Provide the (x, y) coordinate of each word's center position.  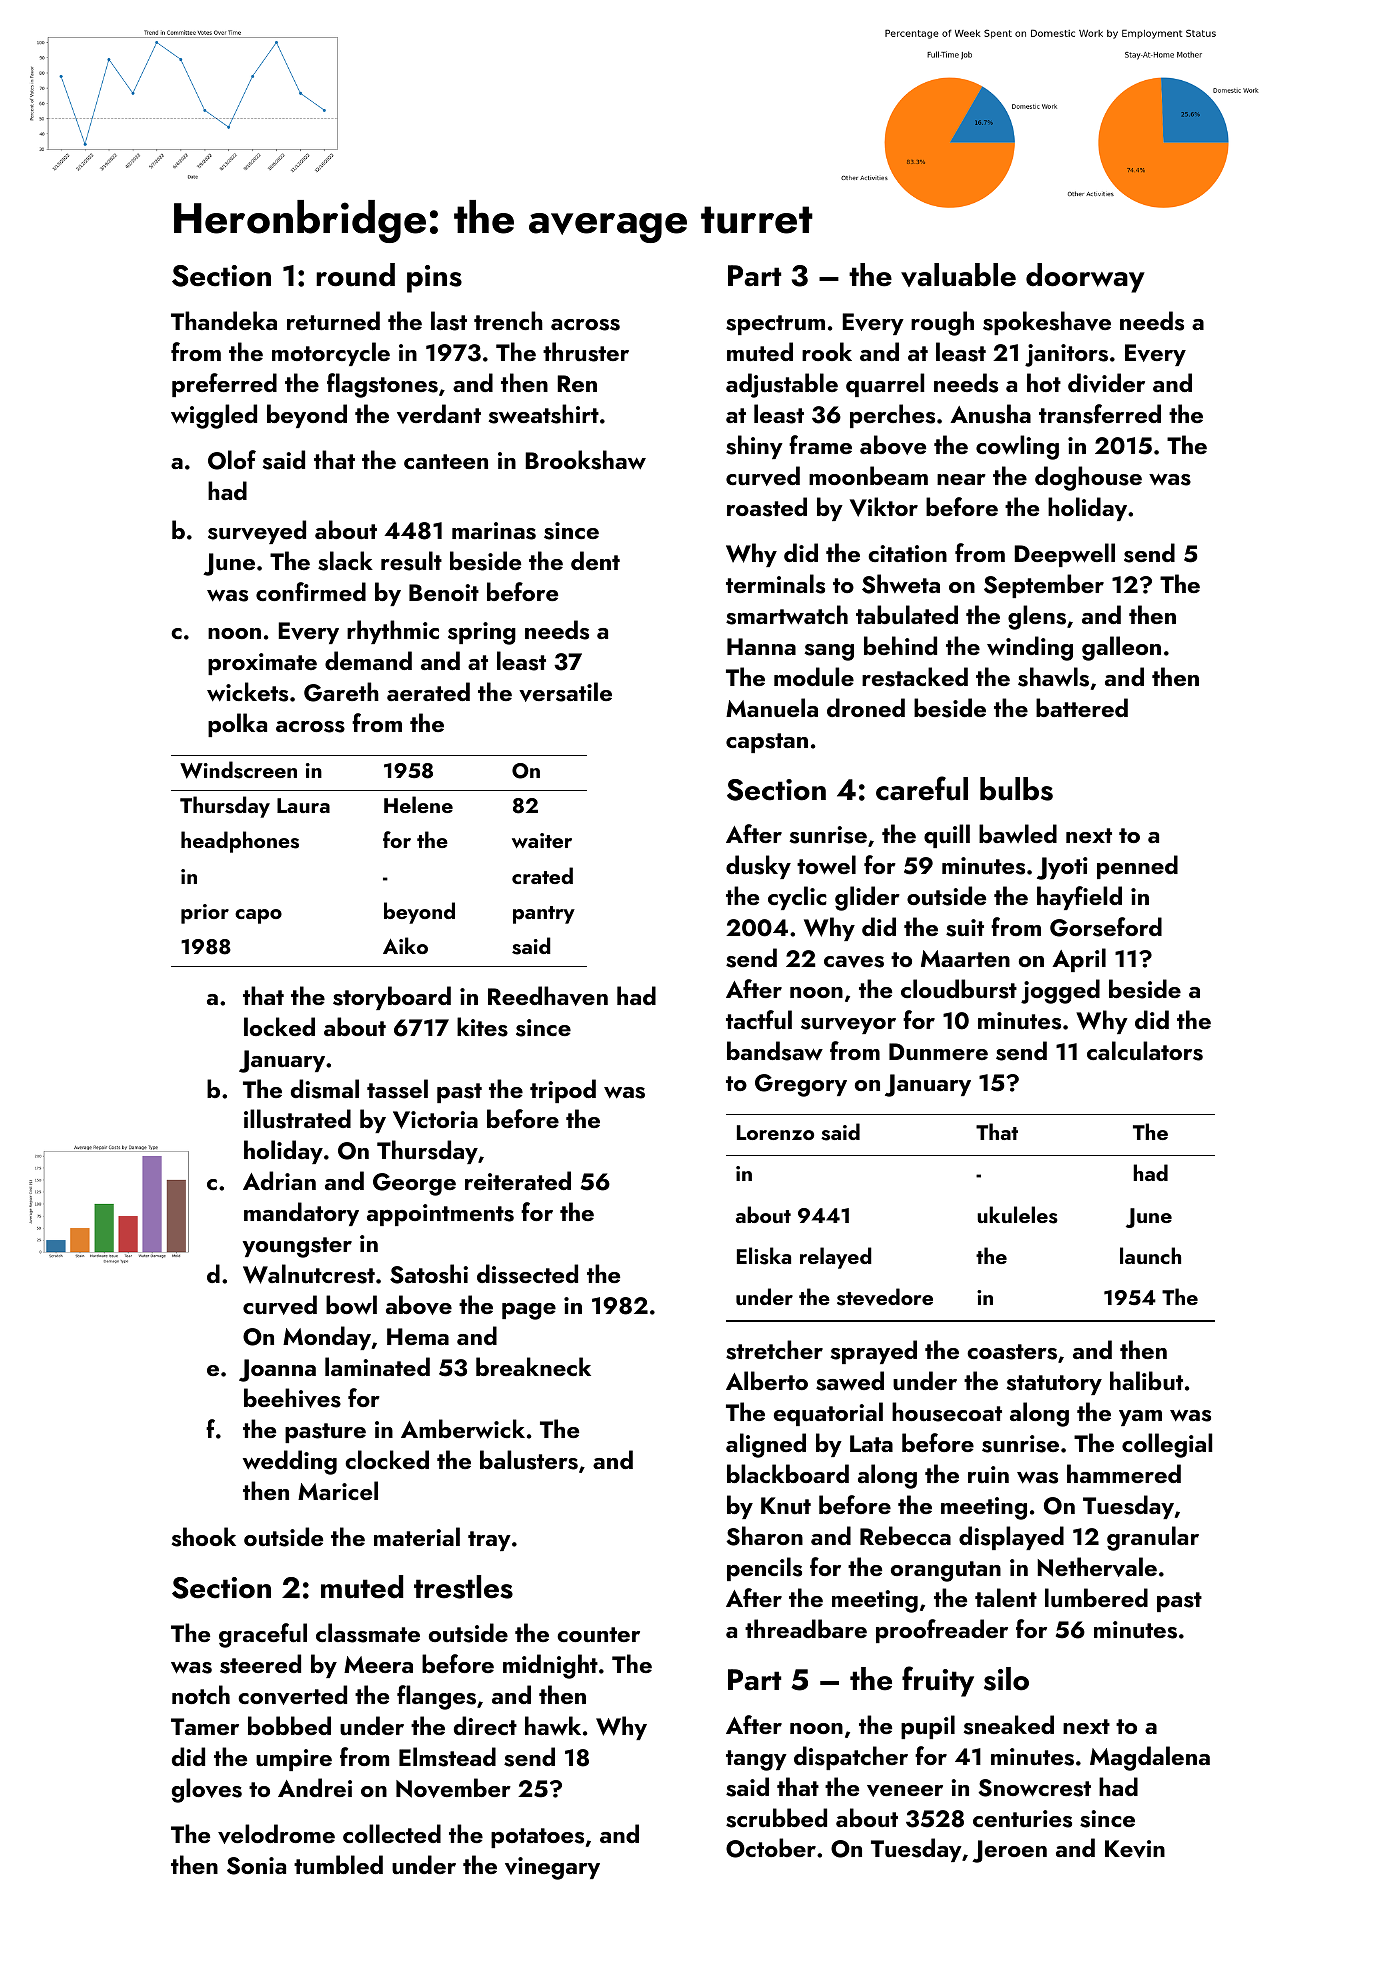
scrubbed (776, 1818)
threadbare (806, 1628)
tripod (563, 1091)
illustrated (297, 1119)
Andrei (315, 1787)
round (355, 275)
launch (1150, 1255)
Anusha (990, 414)
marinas (494, 531)
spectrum (775, 325)
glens (1037, 617)
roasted (767, 507)
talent (1006, 1597)
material (417, 1536)
